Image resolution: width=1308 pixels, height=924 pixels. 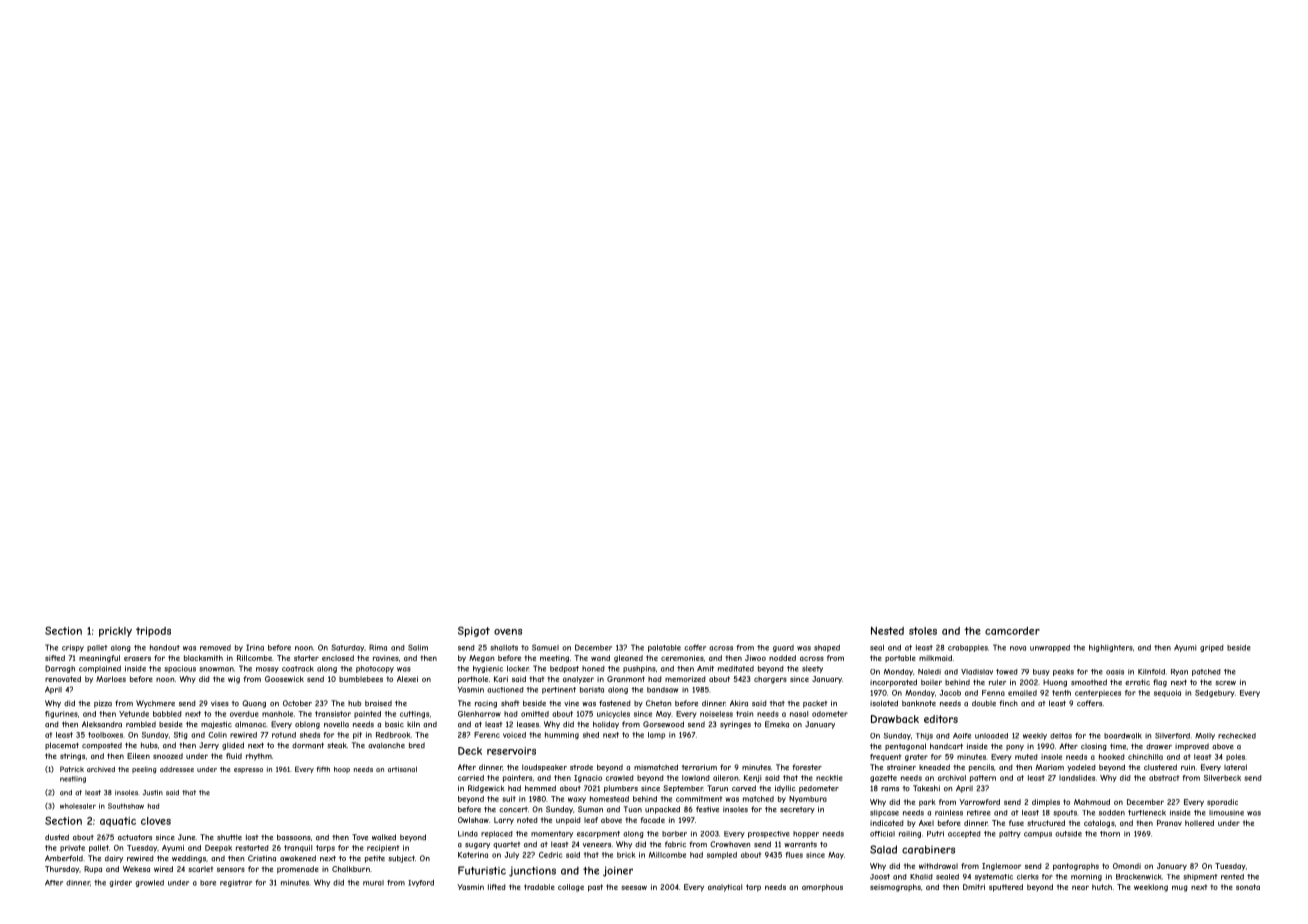 I want to click on peeling, so click(x=144, y=770).
